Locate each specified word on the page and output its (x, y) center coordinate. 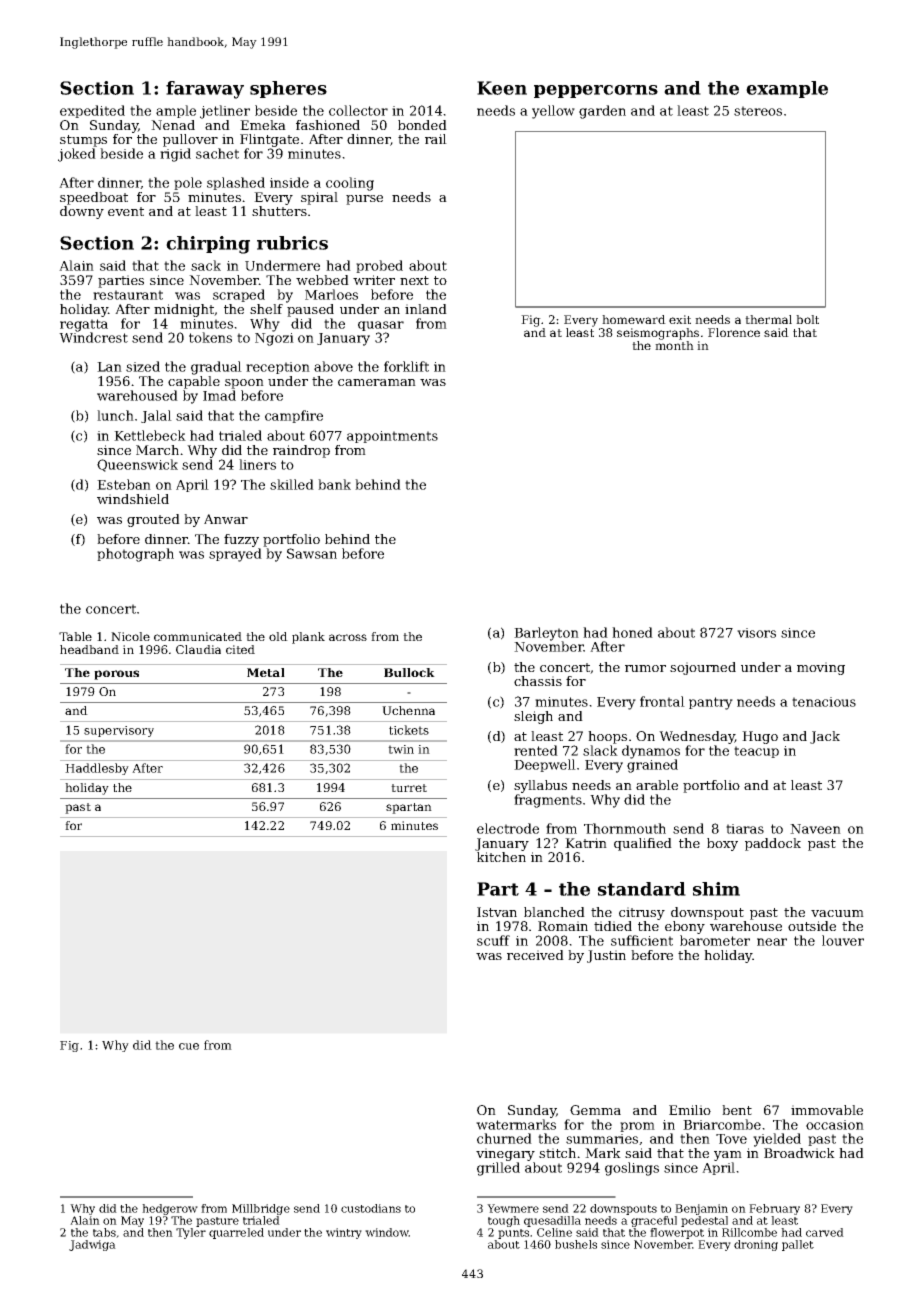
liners (257, 464)
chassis (538, 681)
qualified (643, 844)
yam (728, 1156)
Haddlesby (97, 769)
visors (756, 633)
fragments (548, 801)
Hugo (760, 737)
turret (409, 788)
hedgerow (170, 1209)
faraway (205, 90)
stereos (758, 111)
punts (513, 1234)
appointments (392, 437)
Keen (502, 88)
